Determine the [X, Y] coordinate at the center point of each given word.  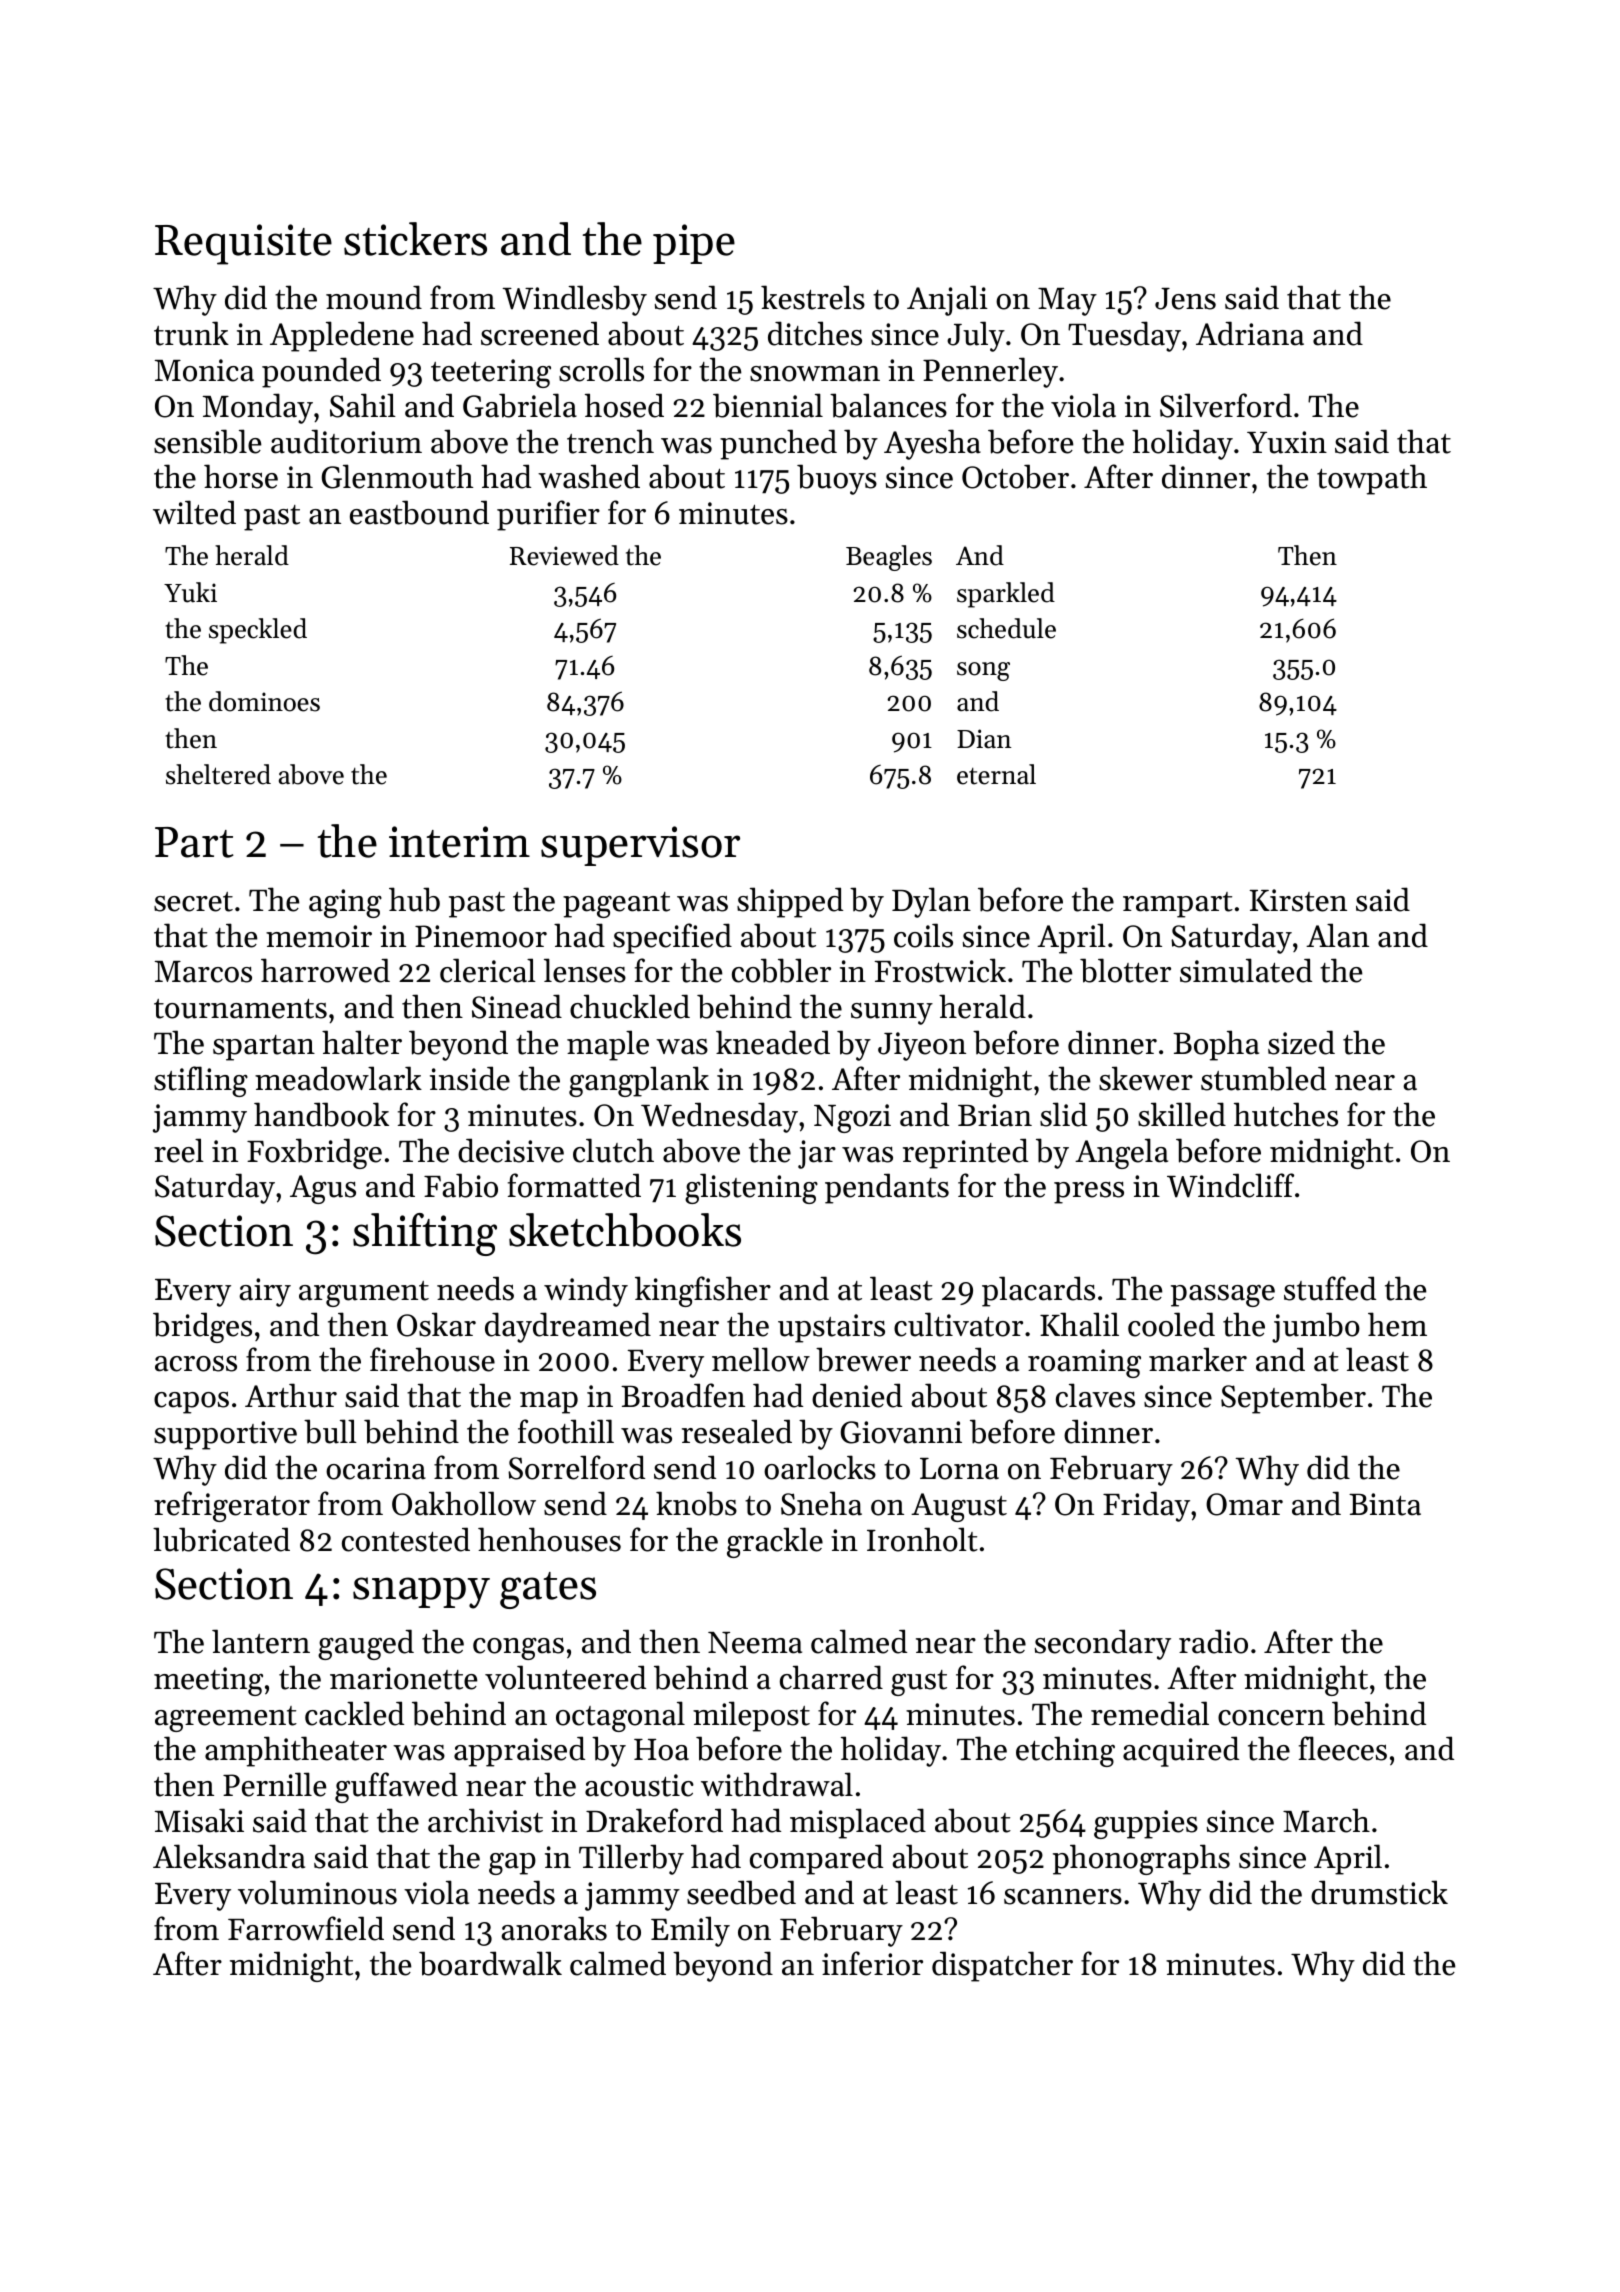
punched [778, 444]
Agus [323, 1189]
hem [1397, 1324]
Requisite [243, 244]
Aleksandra [229, 1856]
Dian [984, 738]
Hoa [661, 1750]
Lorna [959, 1469]
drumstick [1379, 1892]
